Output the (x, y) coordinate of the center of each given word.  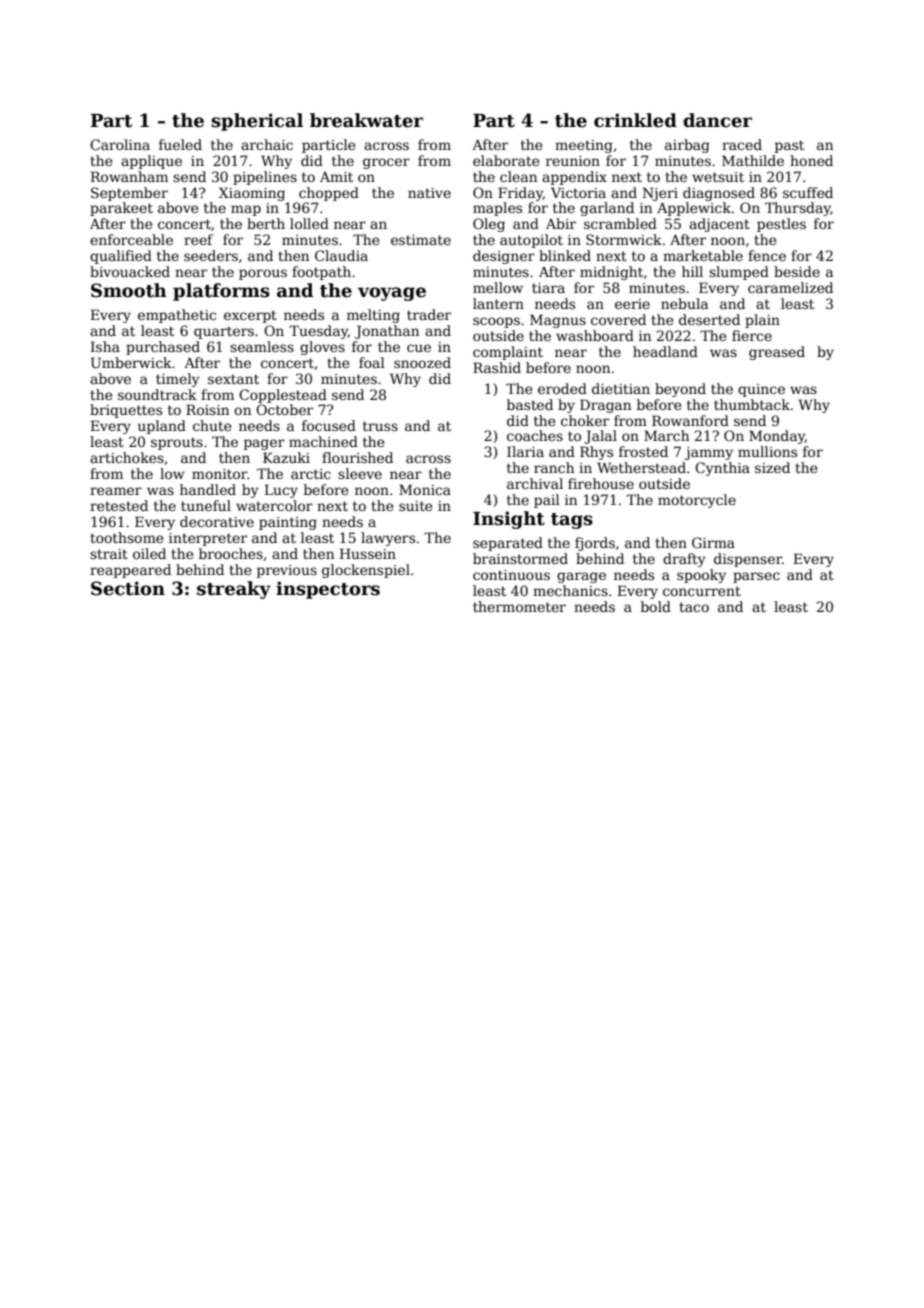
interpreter (208, 539)
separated (508, 544)
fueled (180, 144)
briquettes (126, 411)
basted (530, 404)
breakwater (366, 120)
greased (777, 353)
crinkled (635, 120)
